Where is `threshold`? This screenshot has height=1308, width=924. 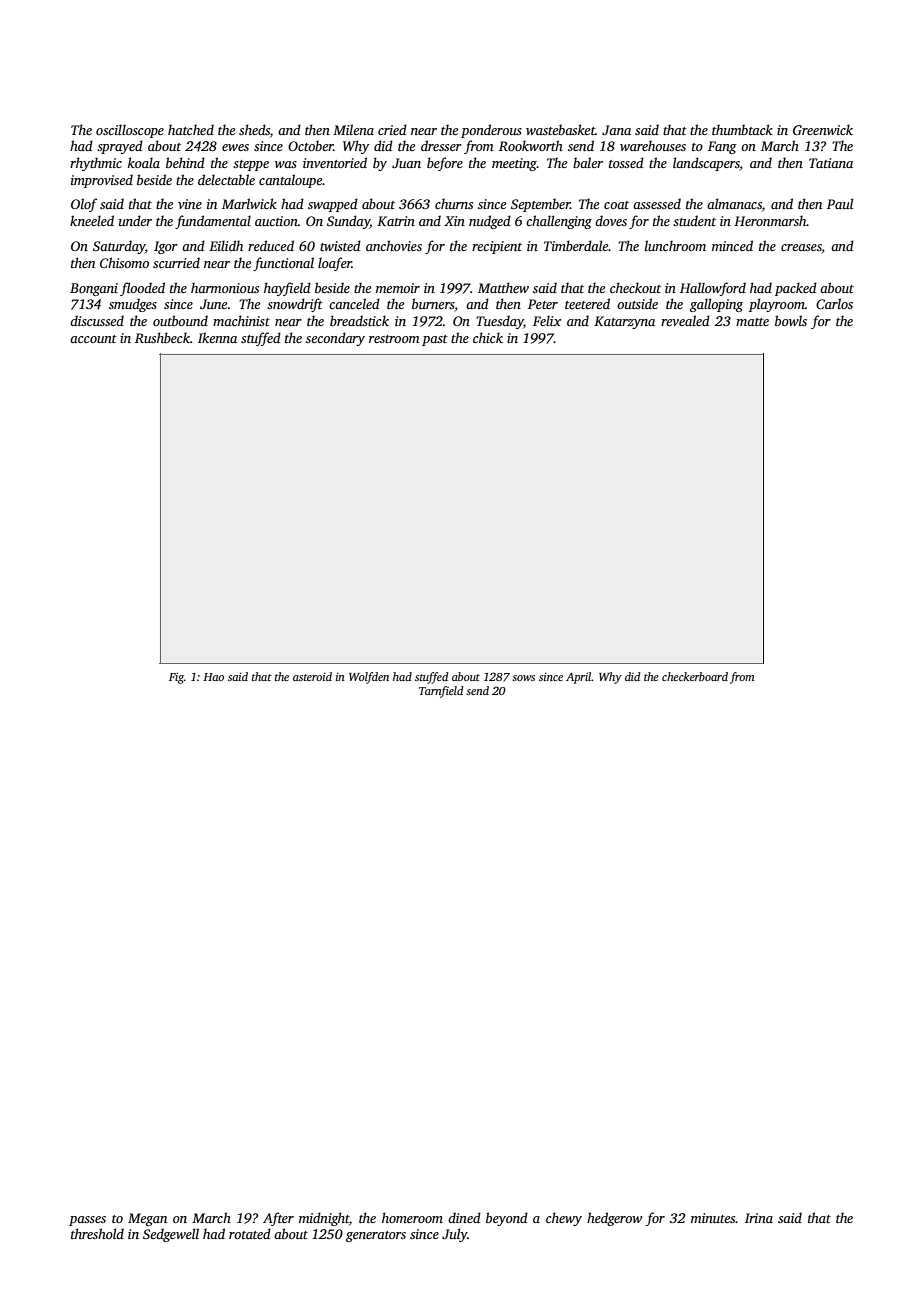
threshold is located at coordinates (97, 1233).
